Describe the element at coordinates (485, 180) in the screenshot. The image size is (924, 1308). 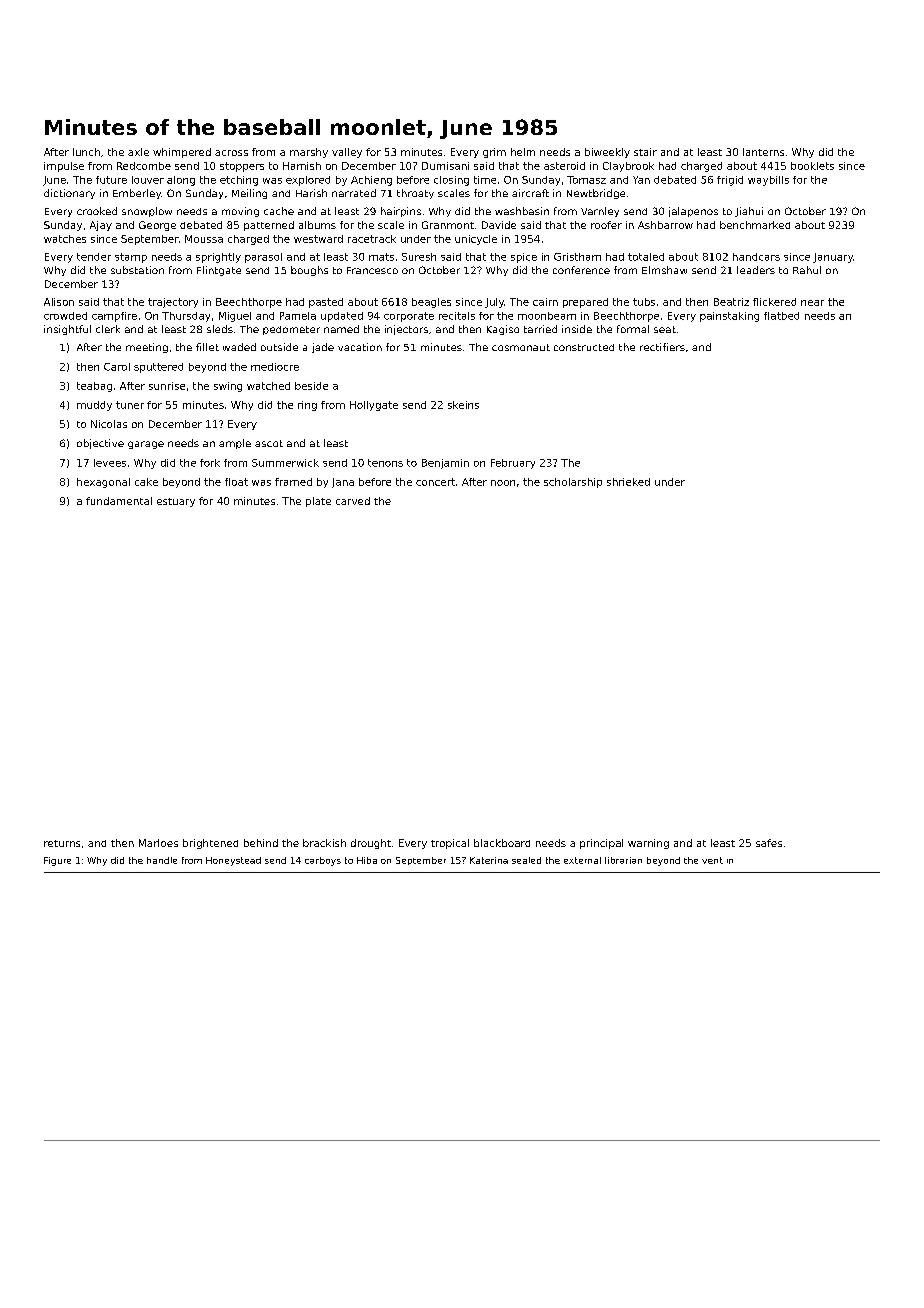
I see `time` at that location.
